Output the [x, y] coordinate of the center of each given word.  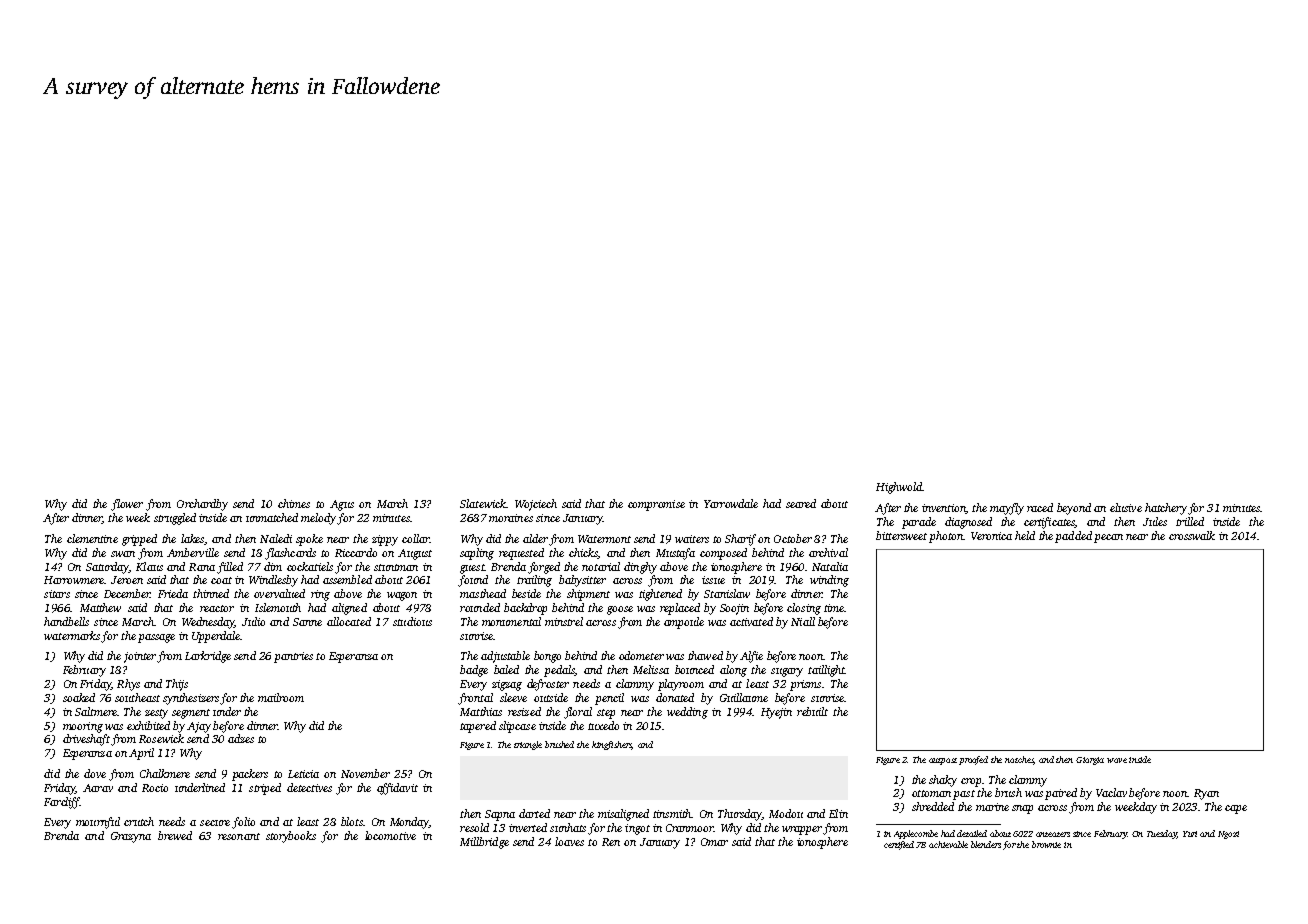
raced [1040, 507]
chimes [294, 503]
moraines [511, 518]
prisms [805, 685]
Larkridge [208, 657]
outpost [943, 761]
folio [243, 823]
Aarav [98, 788]
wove [1117, 760]
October [793, 538]
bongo [547, 657]
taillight [826, 671]
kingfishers [612, 745]
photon [946, 537]
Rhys [128, 685]
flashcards [290, 554]
